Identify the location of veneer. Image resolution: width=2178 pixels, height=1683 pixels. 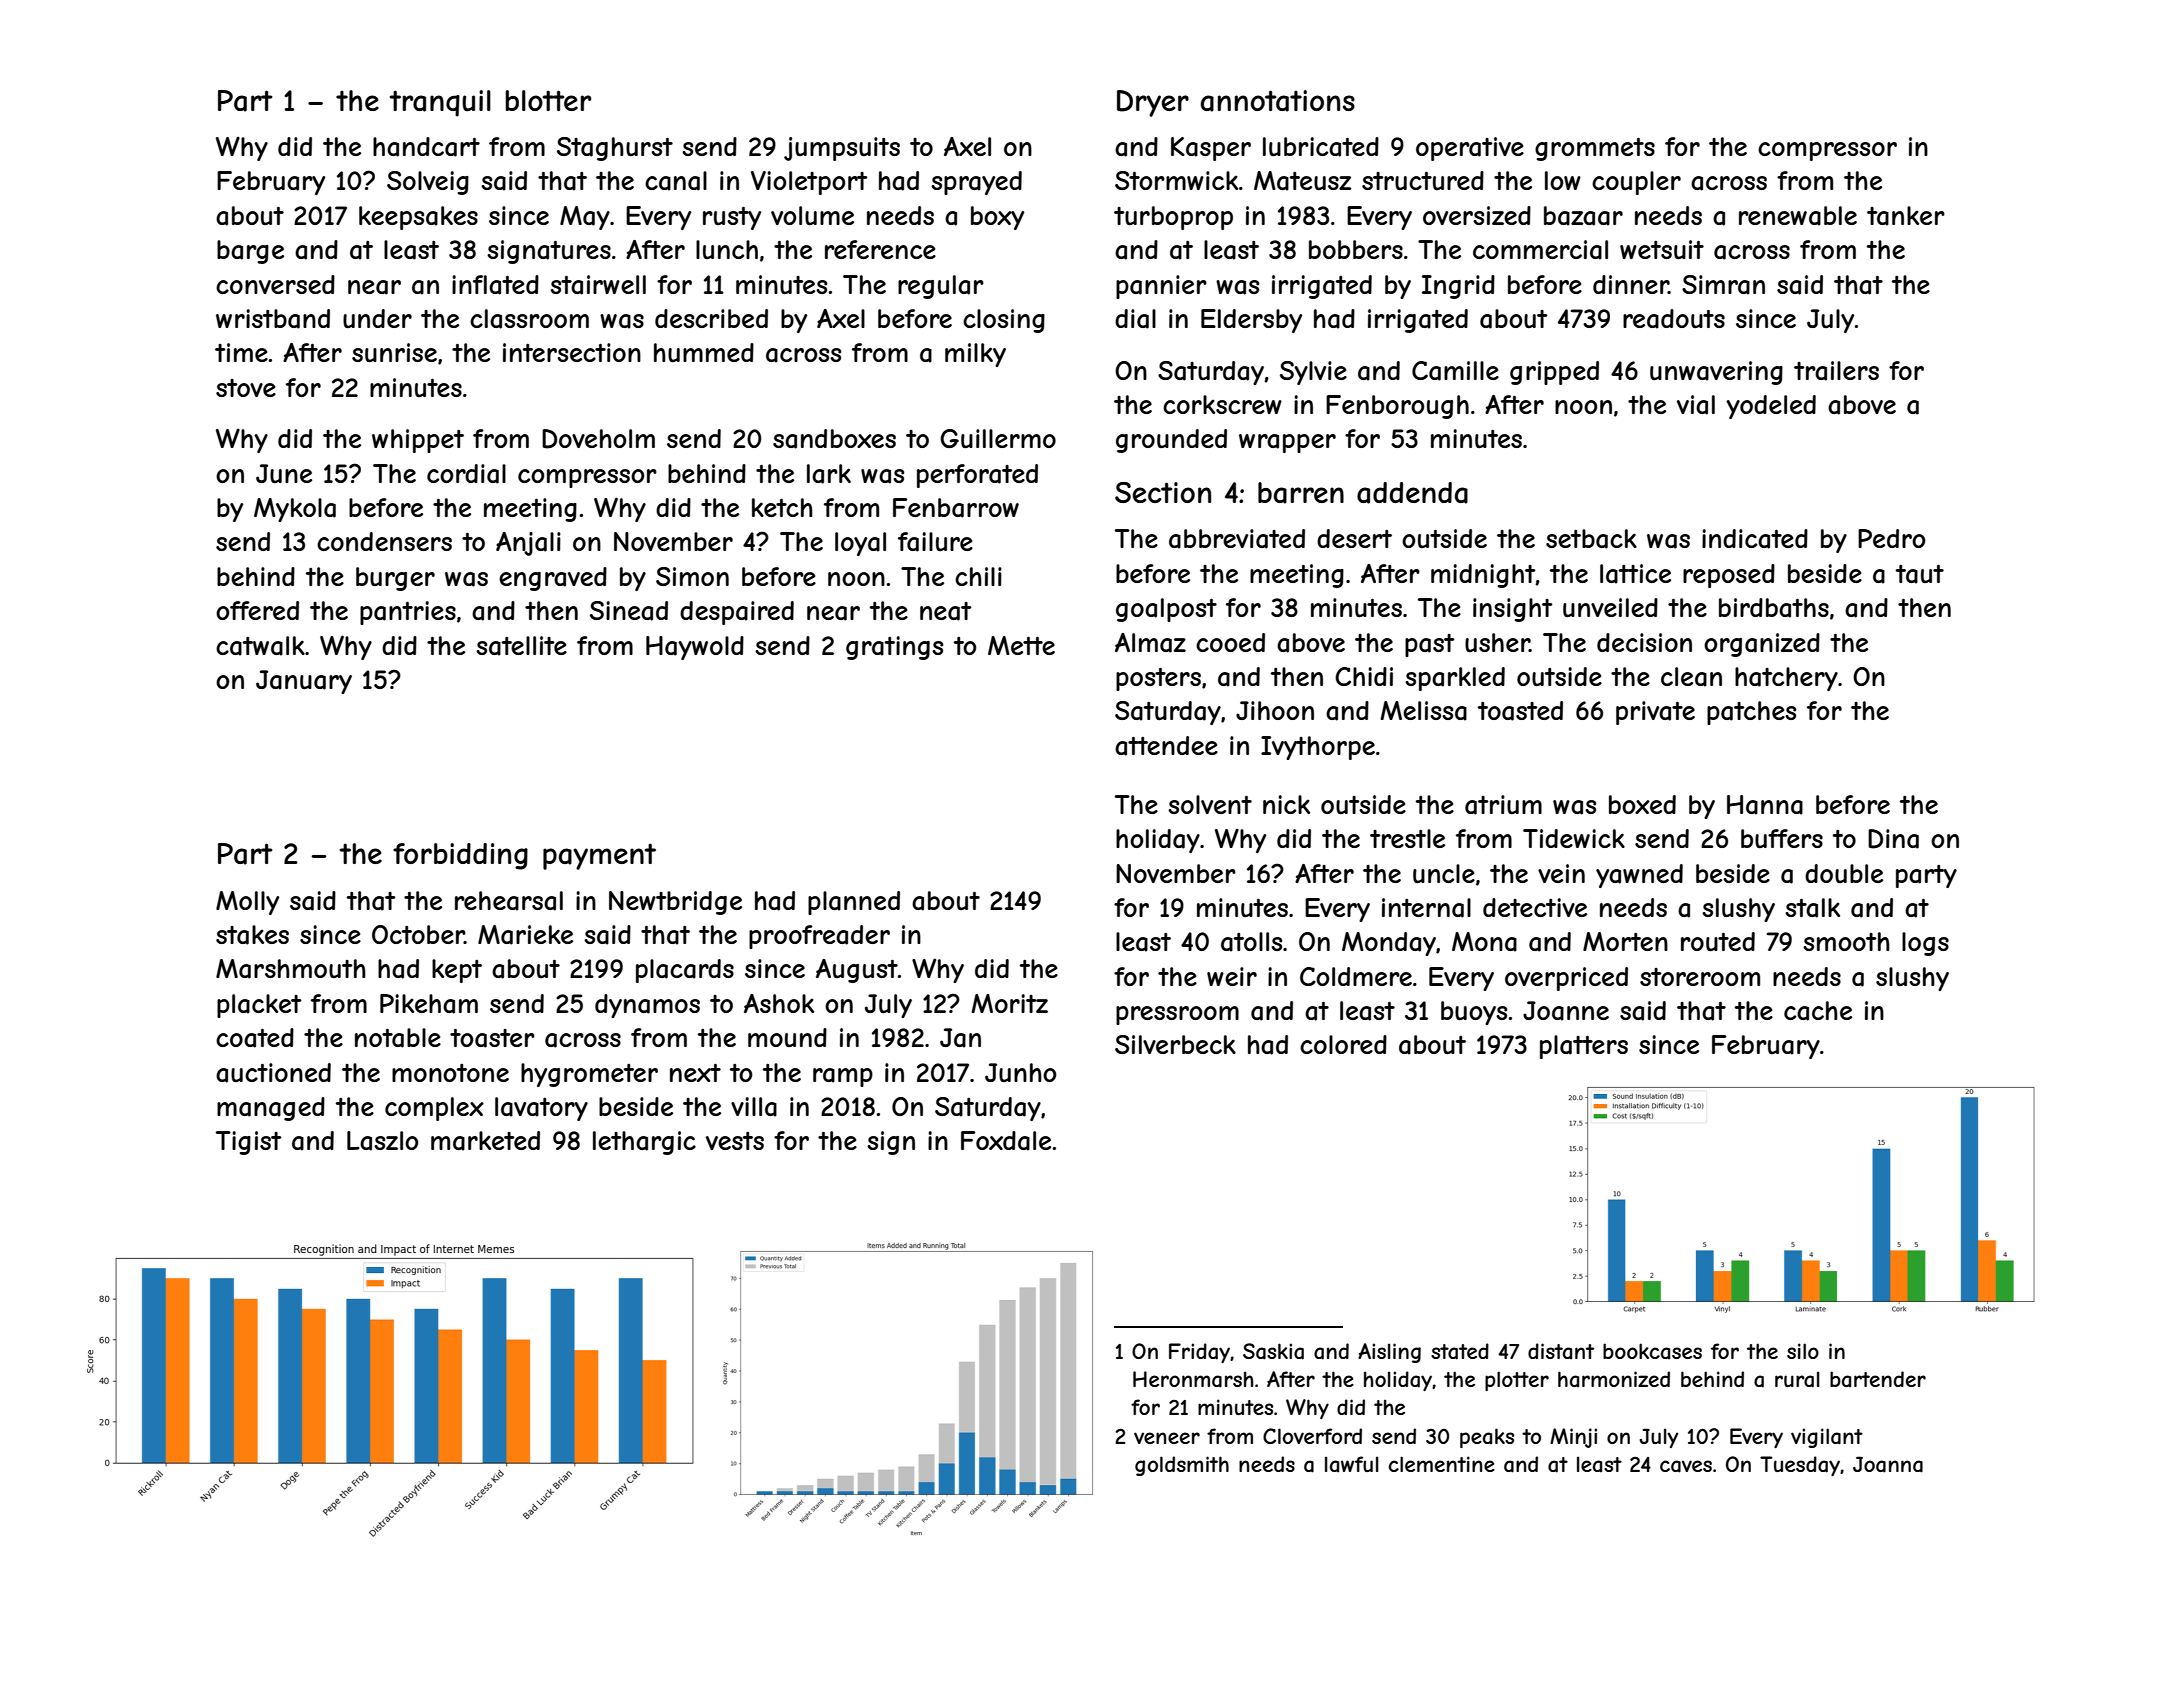
(1167, 1438).
